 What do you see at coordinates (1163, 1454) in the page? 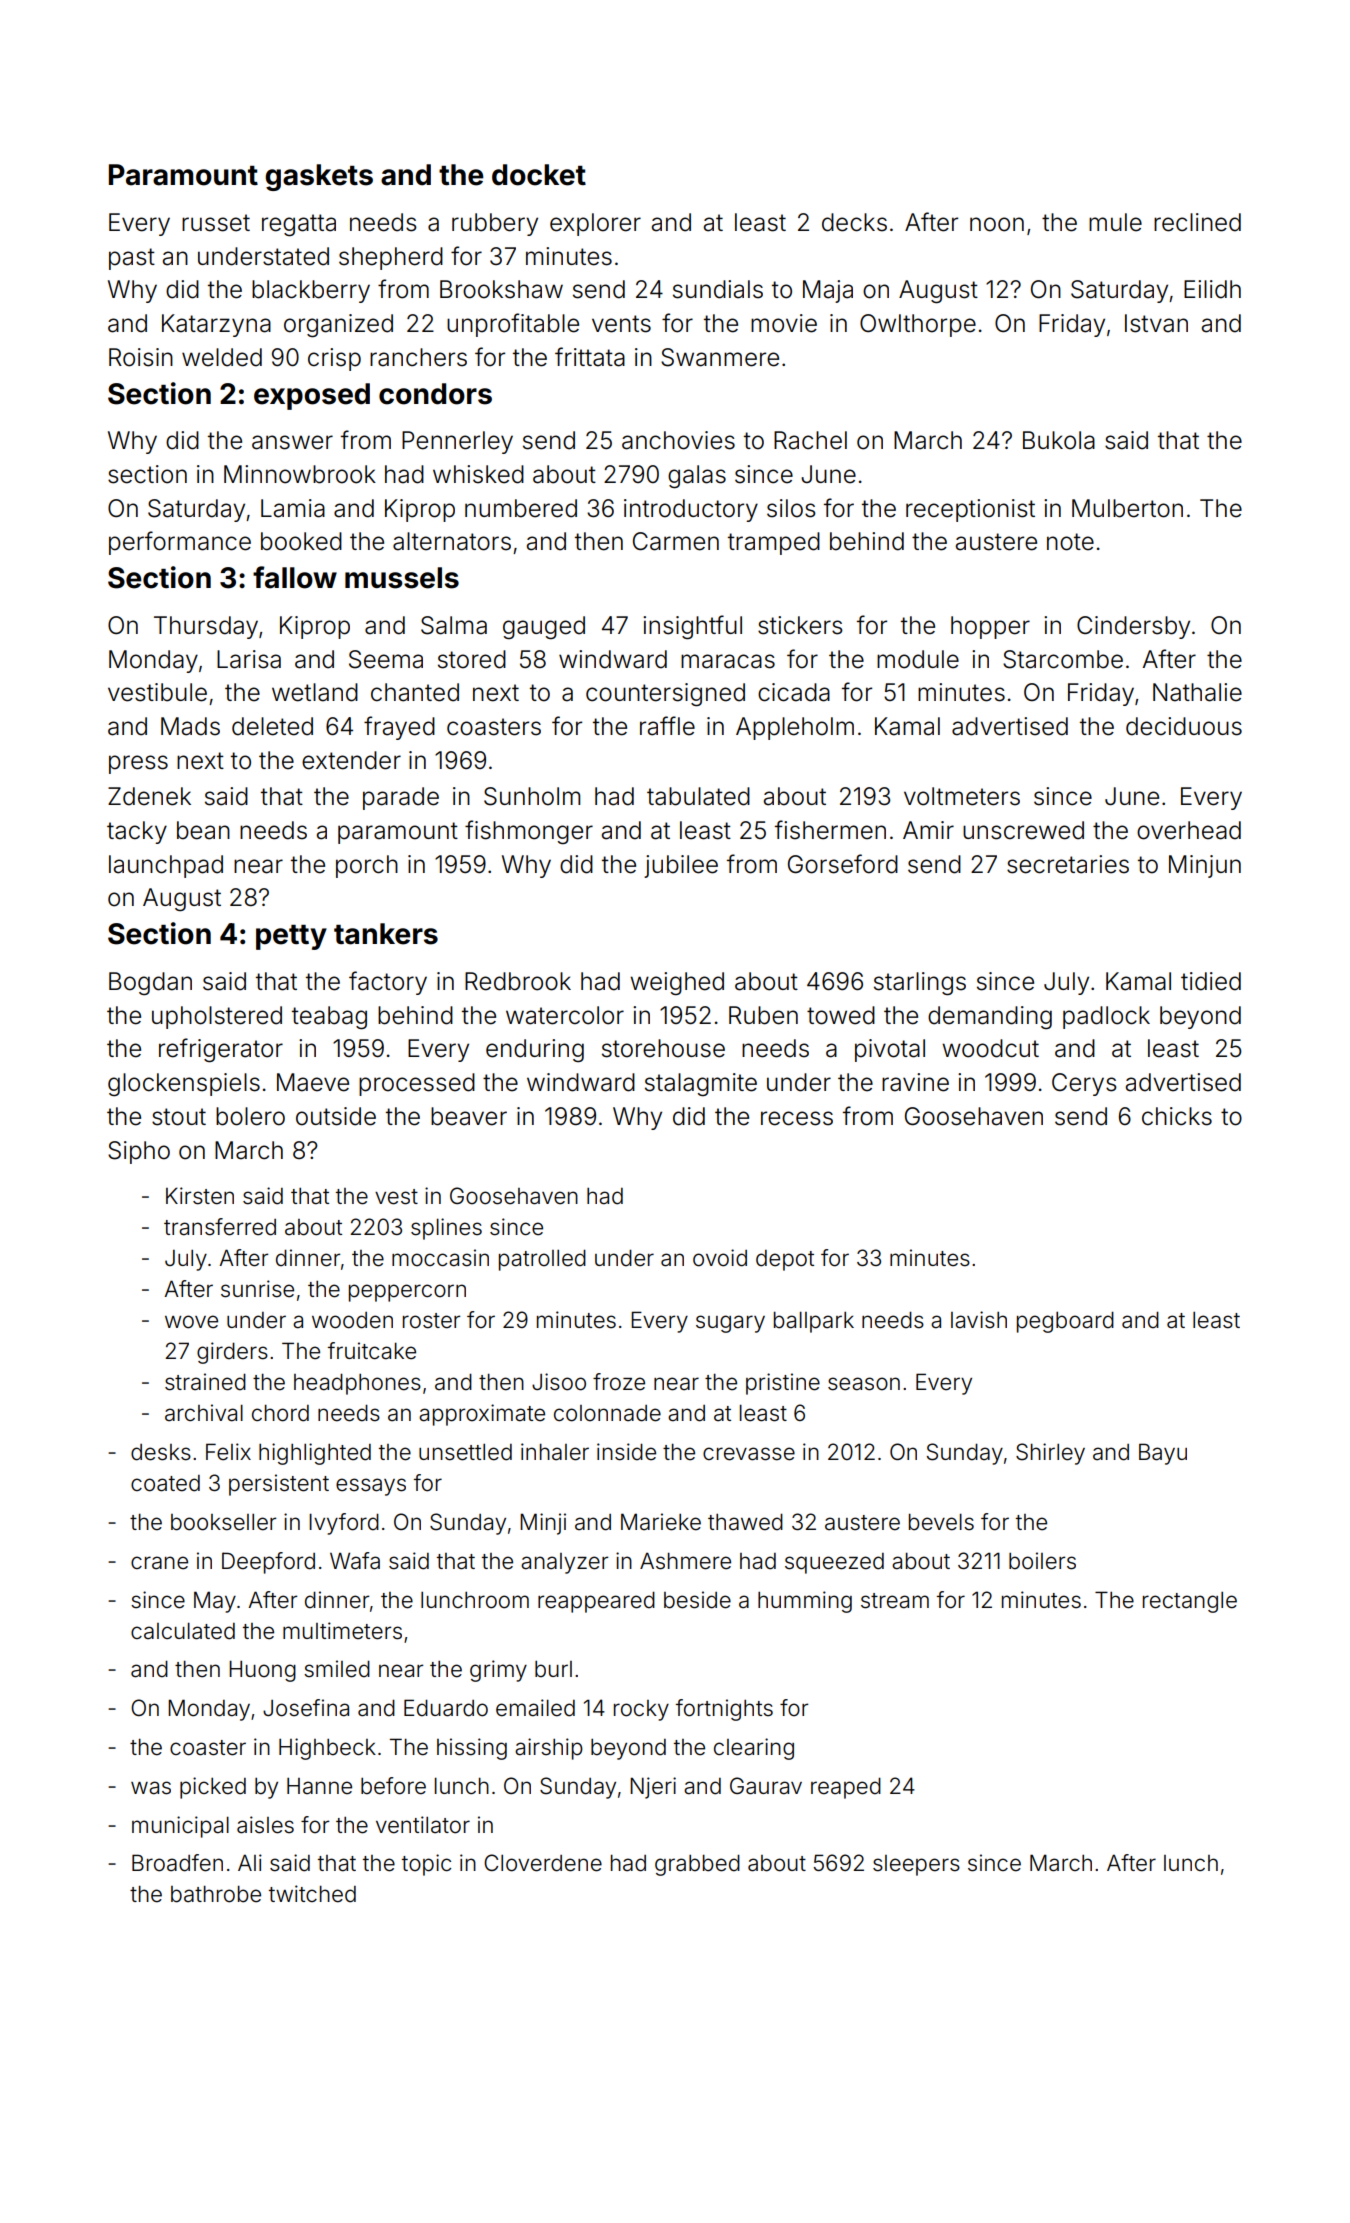
I see `Bayu` at bounding box center [1163, 1454].
